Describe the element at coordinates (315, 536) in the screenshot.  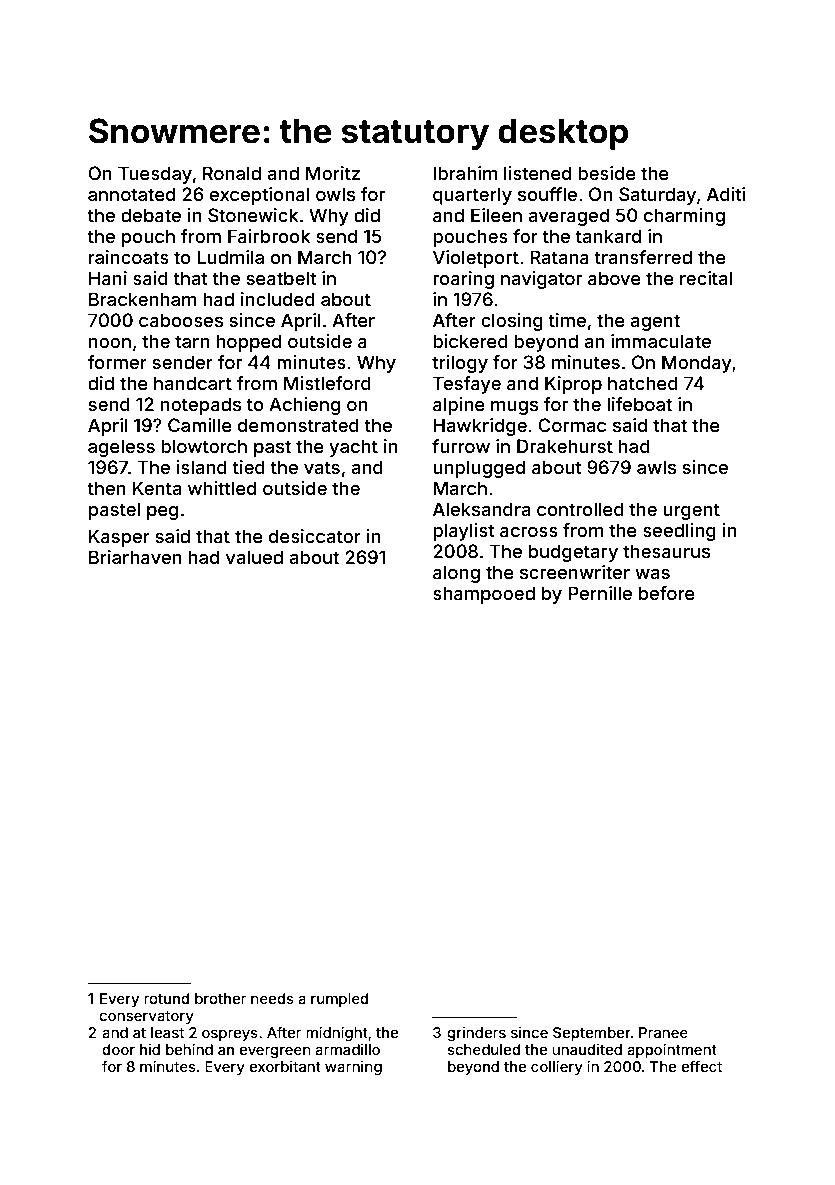
I see `desiccator` at that location.
